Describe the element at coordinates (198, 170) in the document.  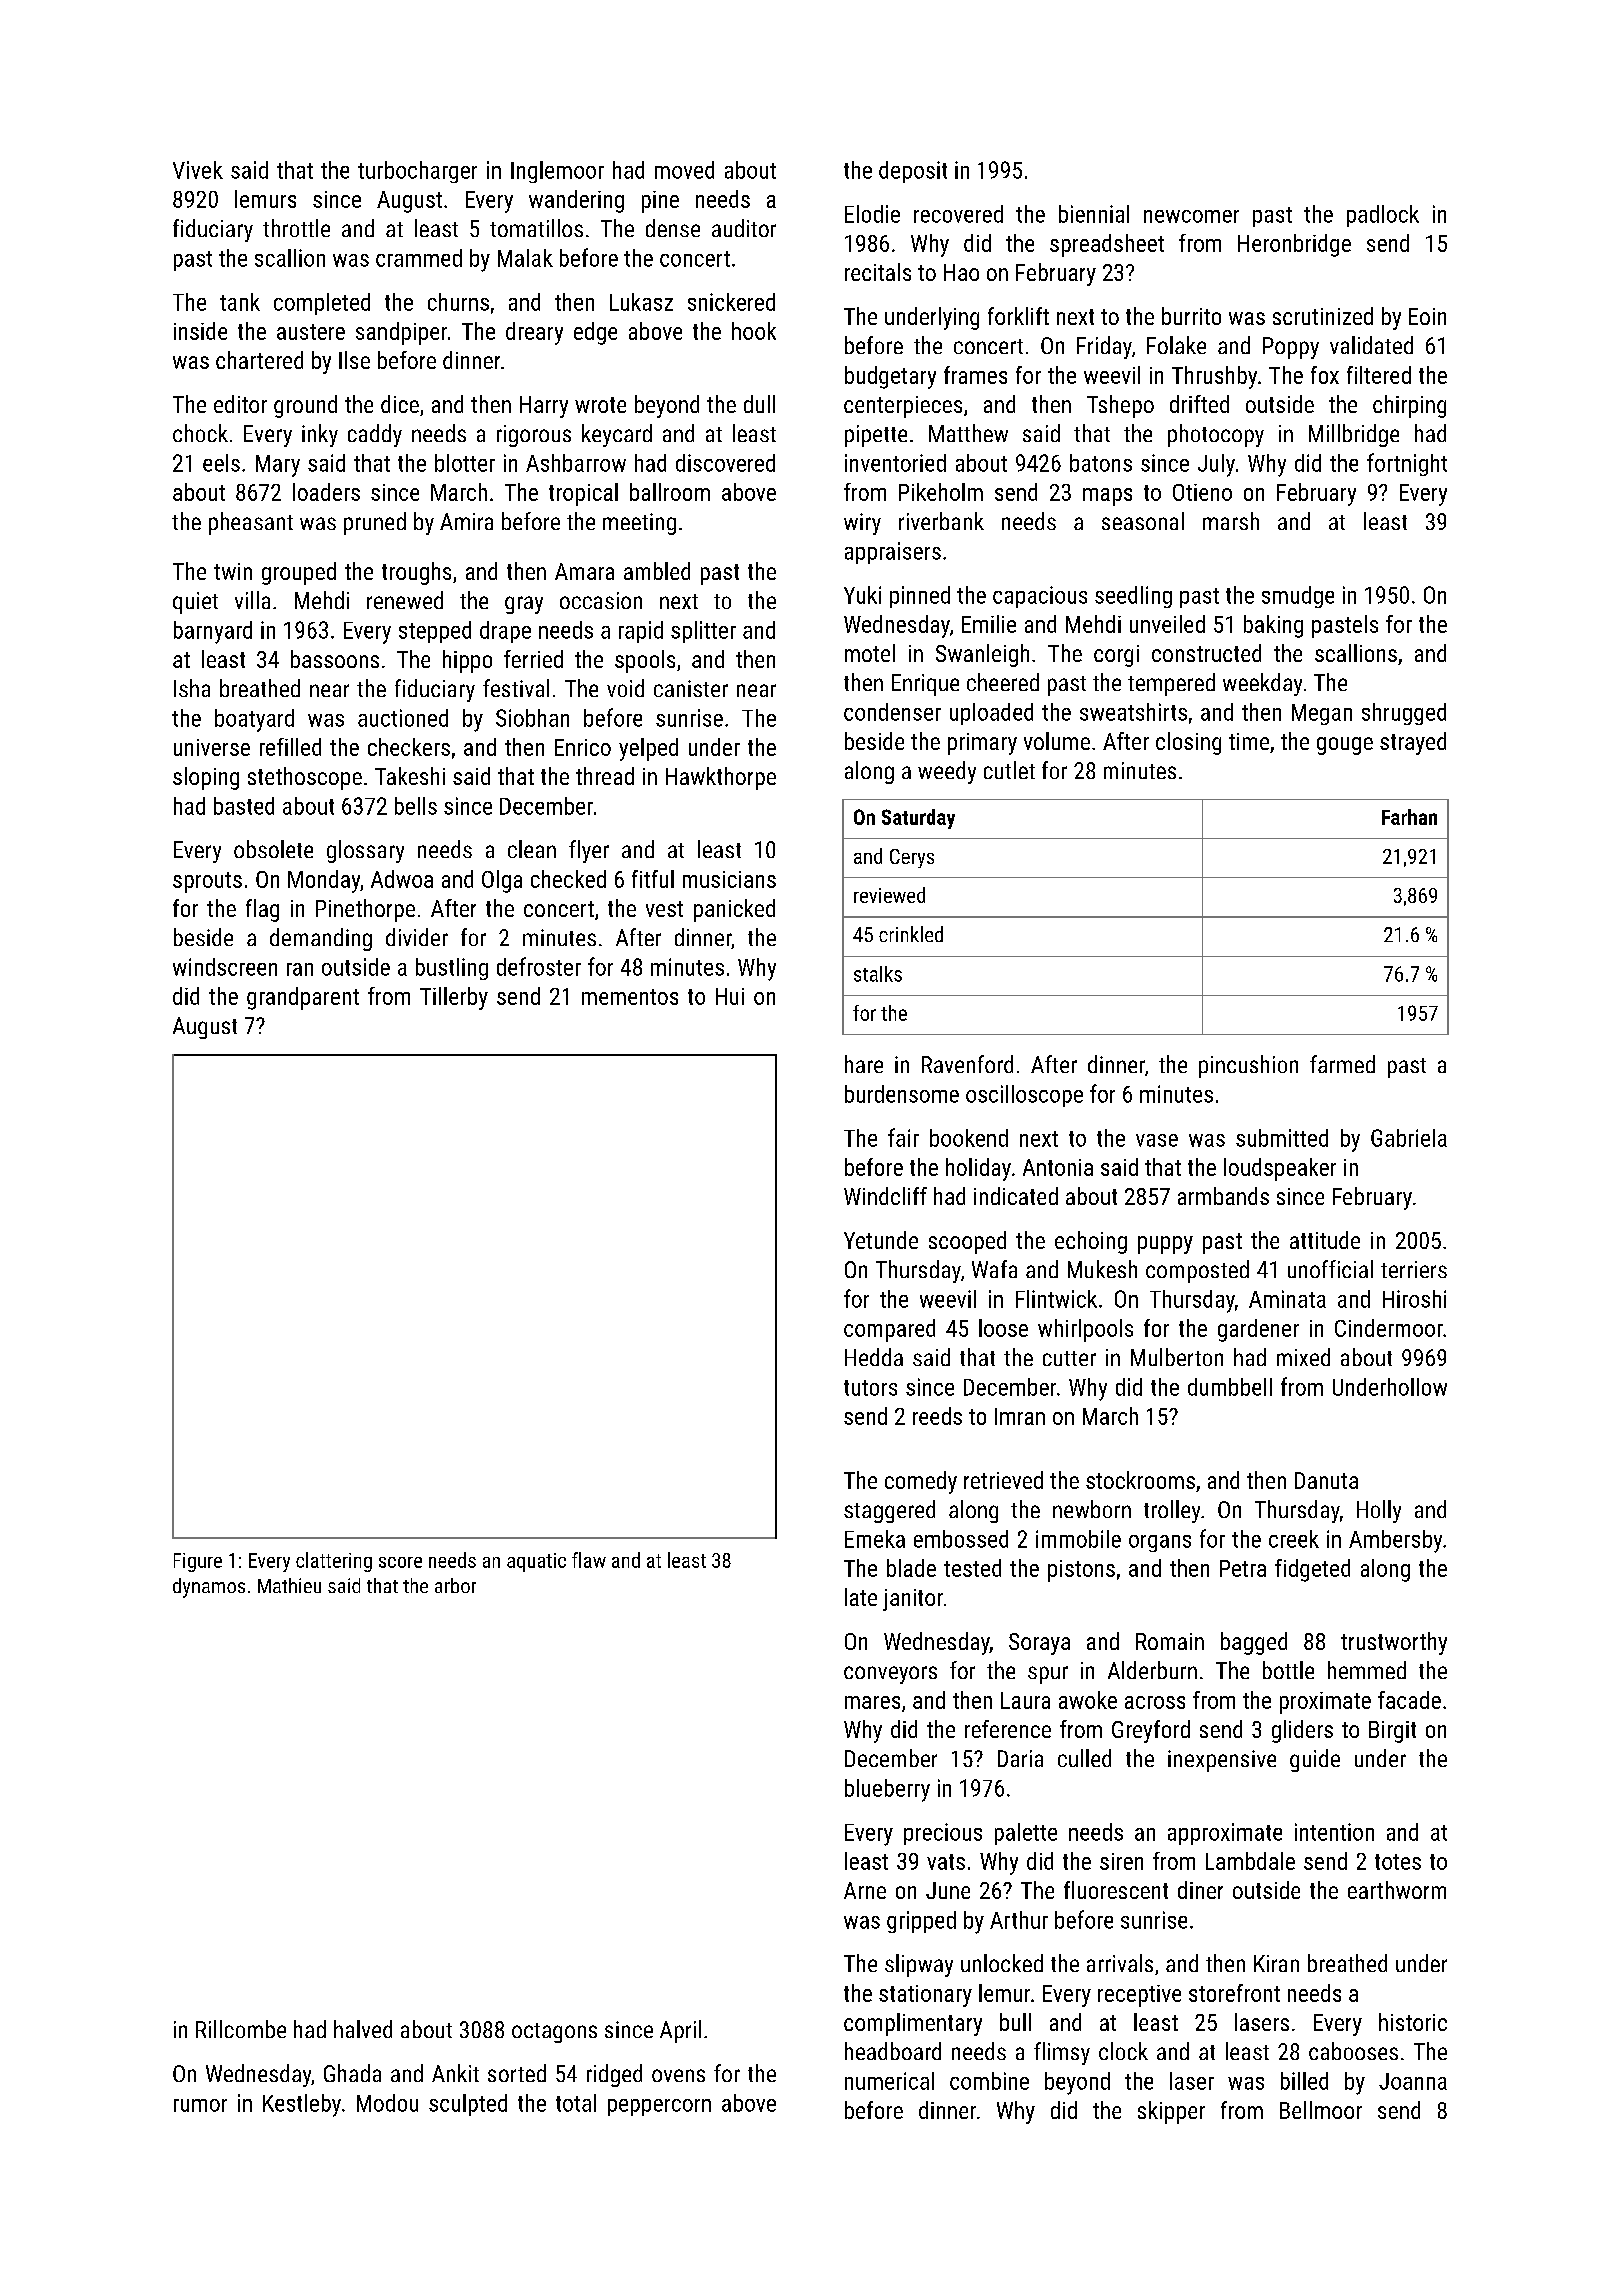
I see `Vivek` at that location.
